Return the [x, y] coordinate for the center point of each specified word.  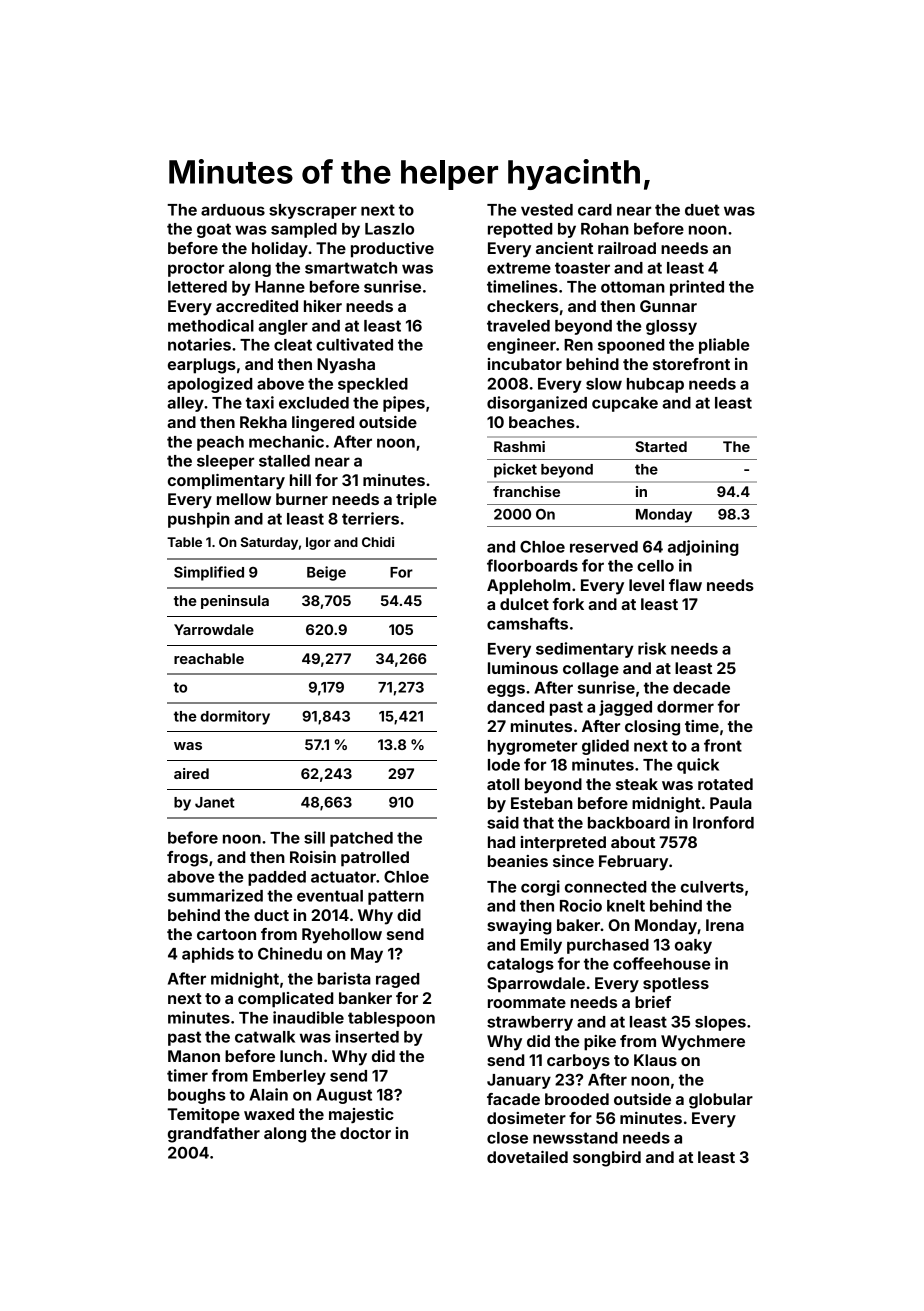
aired [191, 773]
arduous [233, 210]
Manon [194, 1056]
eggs [506, 690]
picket [515, 470]
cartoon [226, 934]
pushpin [199, 520]
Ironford [723, 822]
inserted [367, 1036]
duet [702, 210]
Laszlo [389, 229]
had [501, 842]
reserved [604, 547]
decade [701, 688]
